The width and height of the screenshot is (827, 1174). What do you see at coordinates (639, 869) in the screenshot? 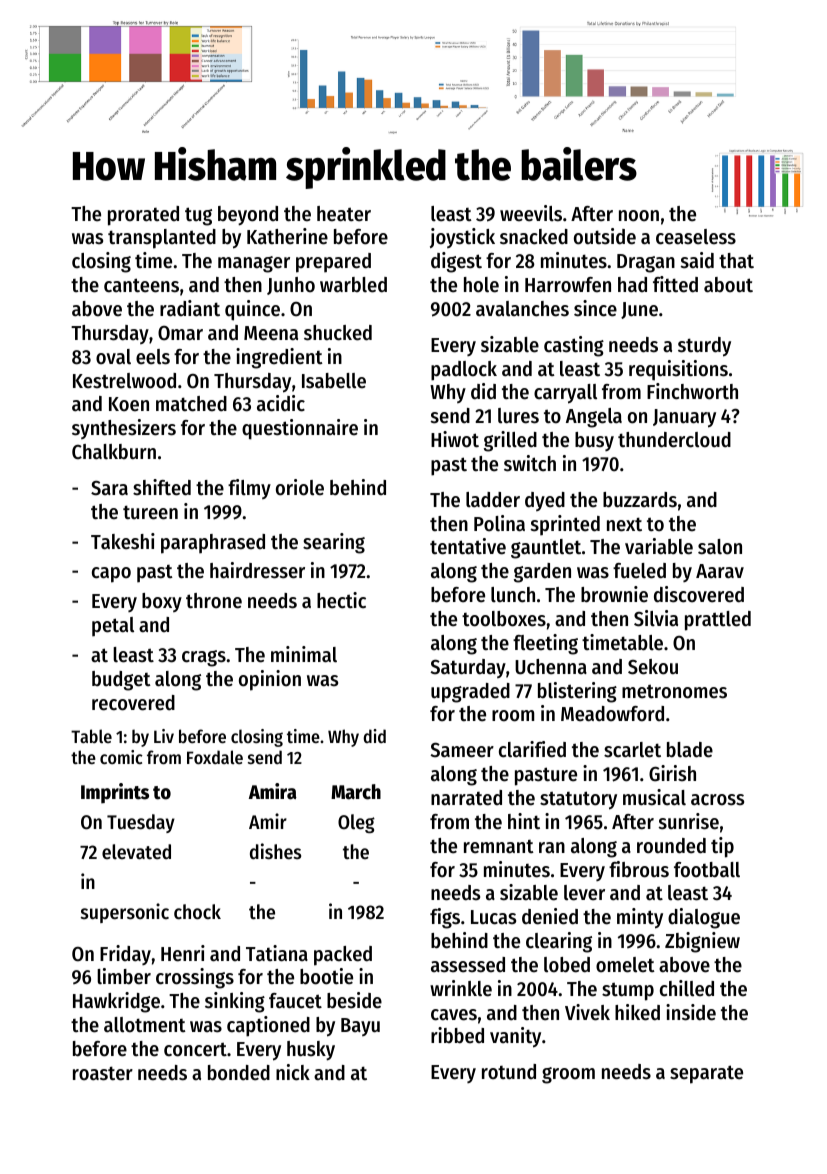
I see `fibrous` at bounding box center [639, 869].
